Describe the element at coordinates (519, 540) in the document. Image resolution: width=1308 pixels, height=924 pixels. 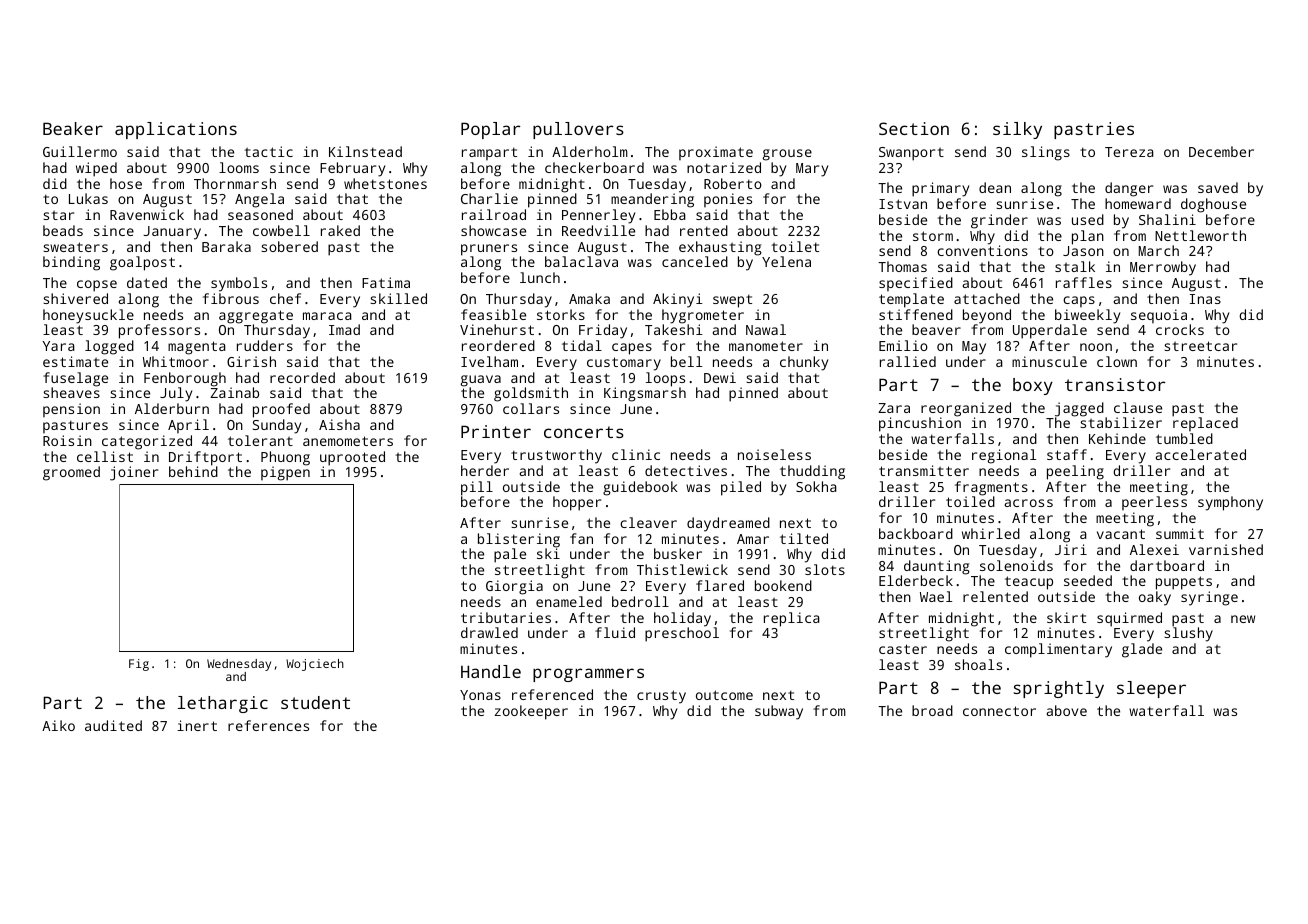
I see `blistering` at that location.
